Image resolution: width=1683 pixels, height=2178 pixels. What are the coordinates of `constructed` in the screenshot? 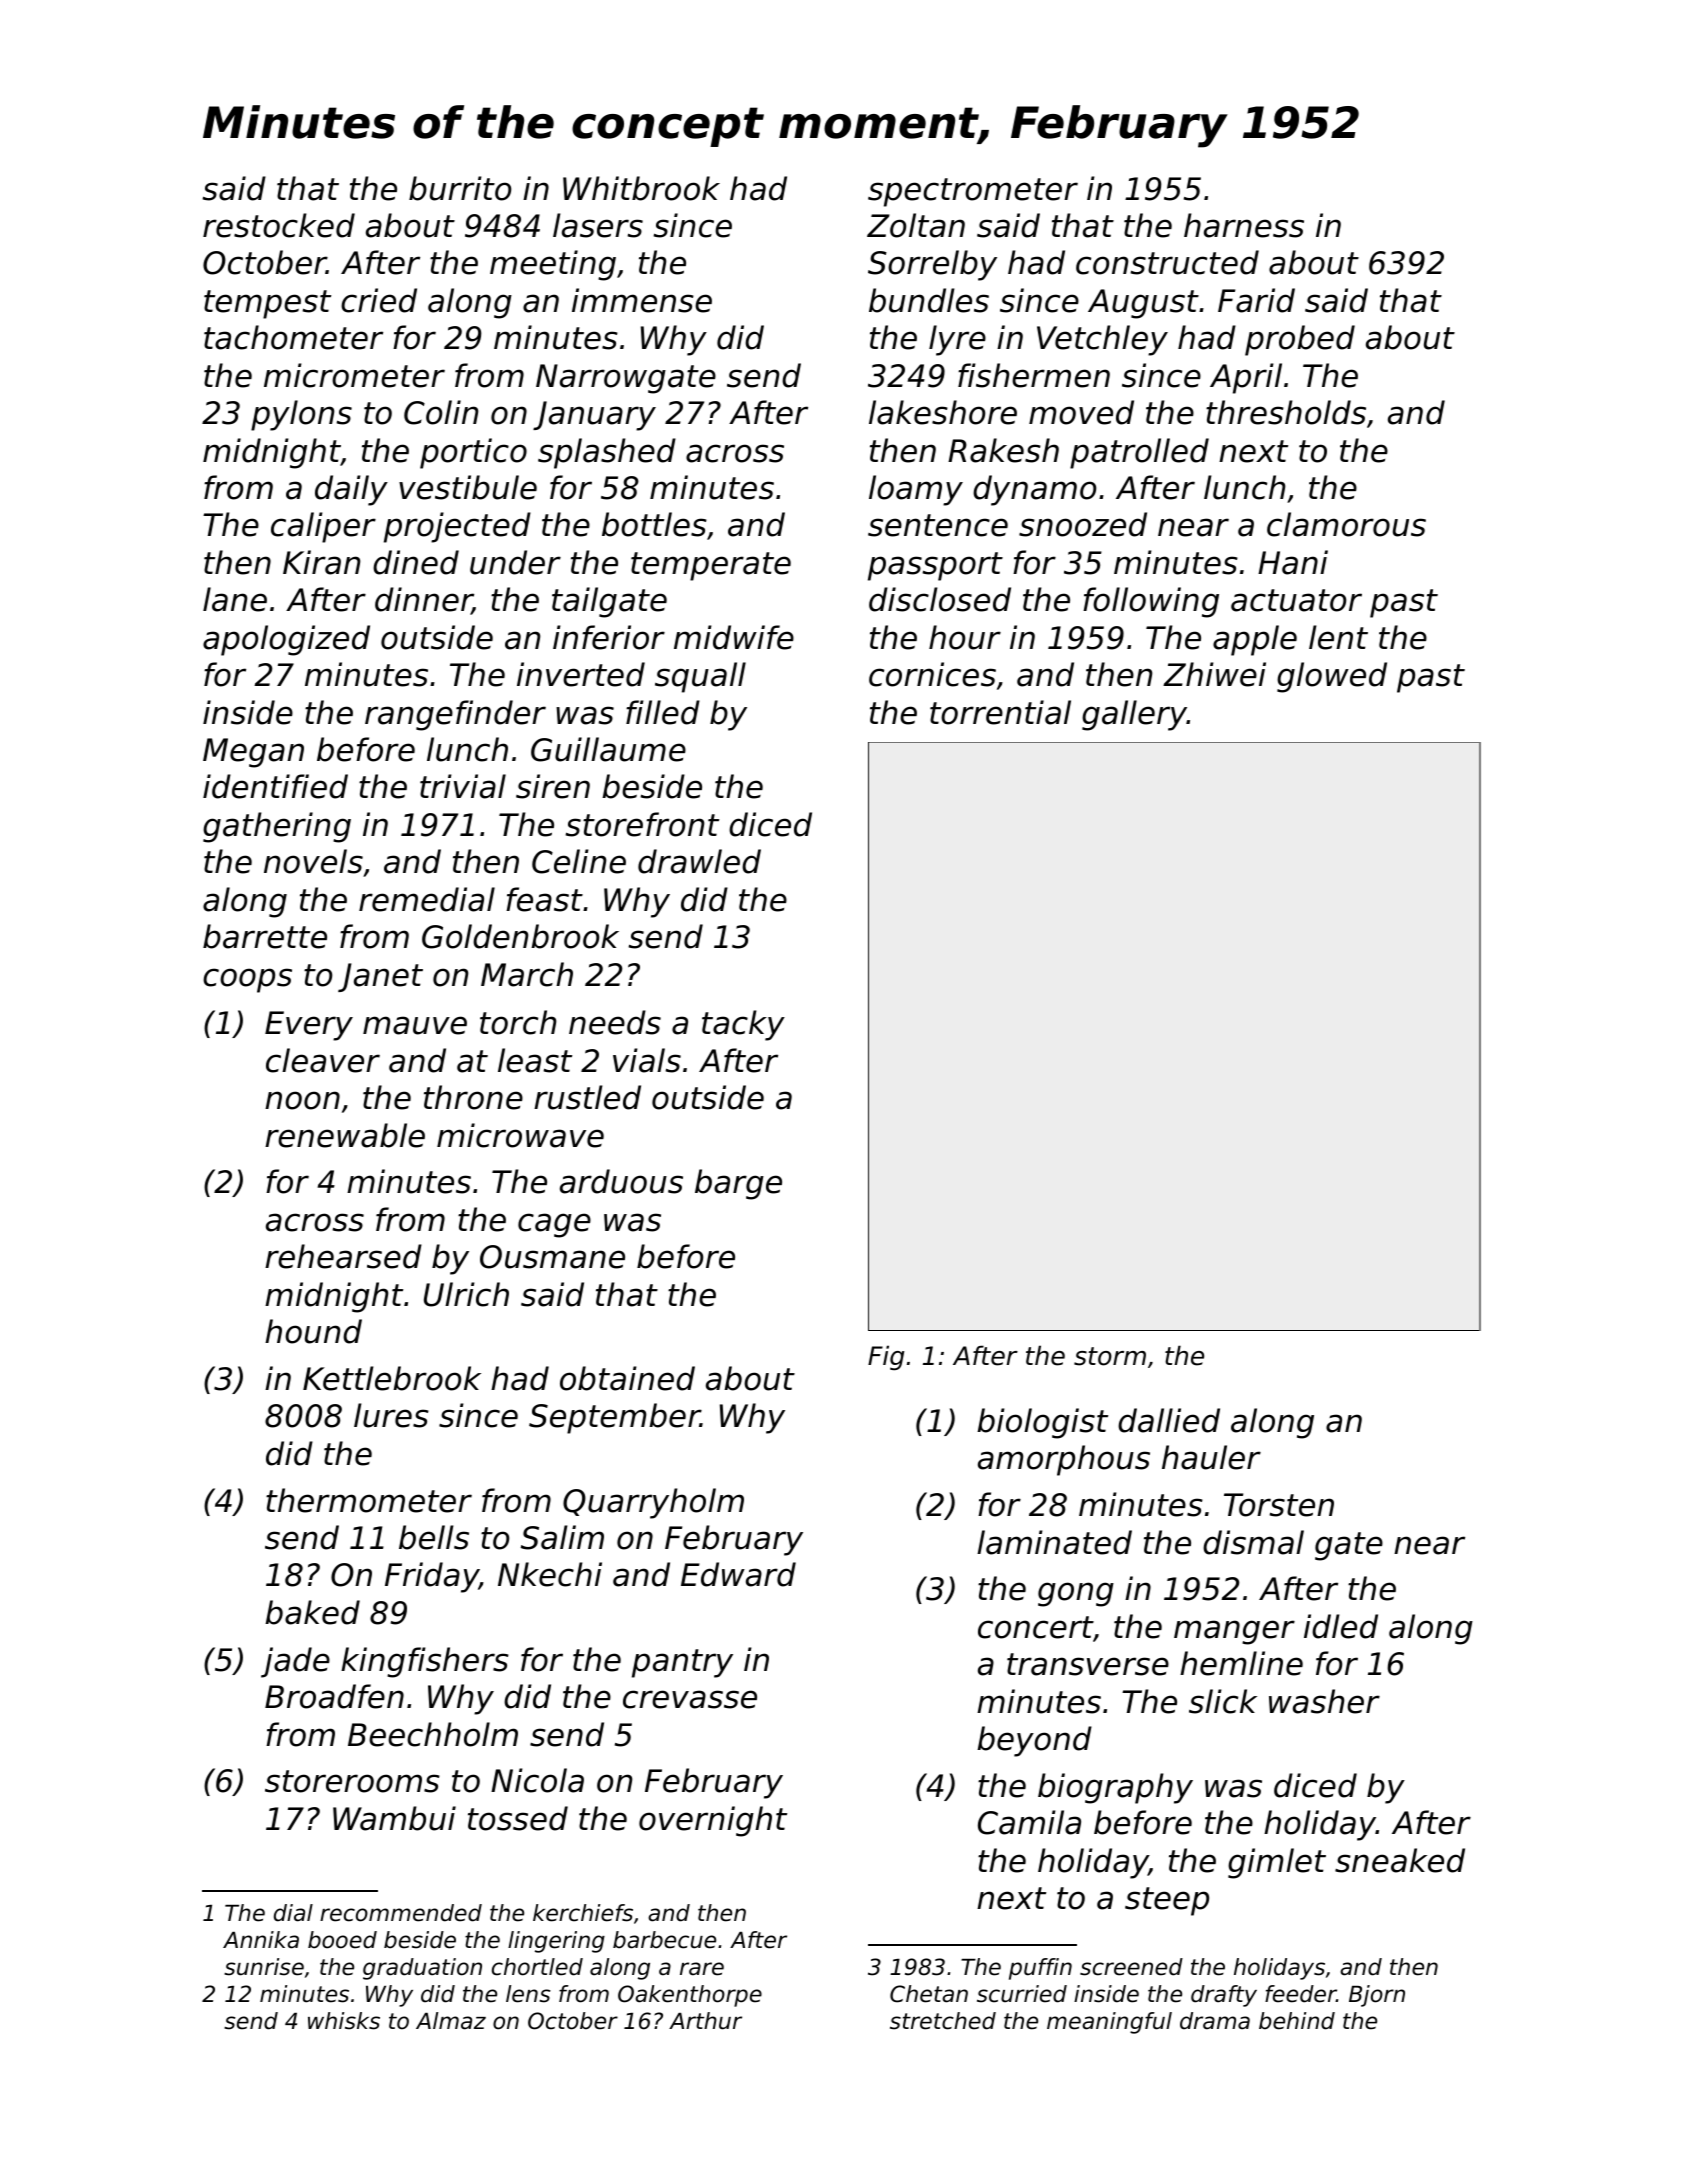 It's located at (1167, 262).
